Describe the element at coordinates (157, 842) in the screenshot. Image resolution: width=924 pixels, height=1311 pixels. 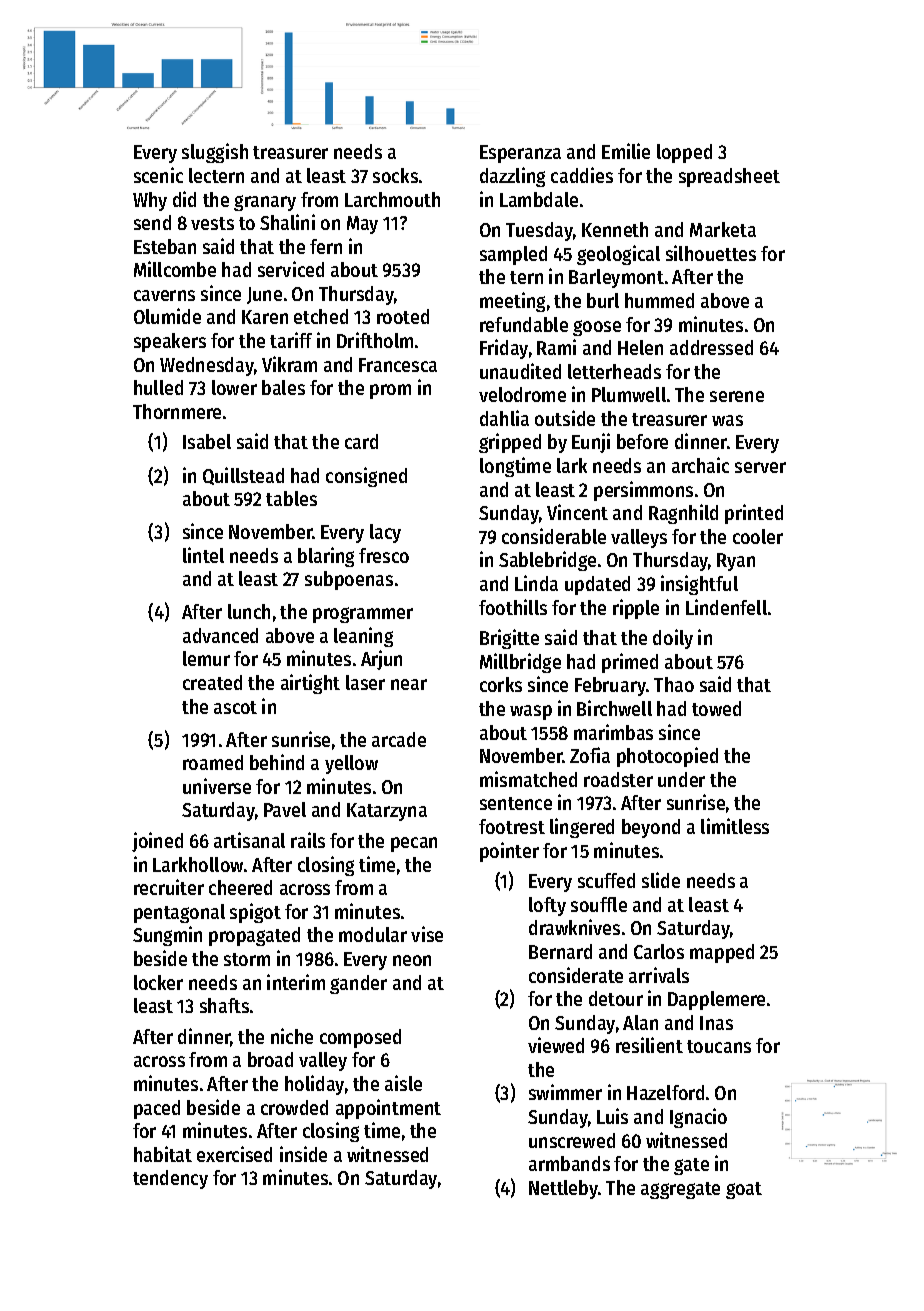
I see `joined` at that location.
